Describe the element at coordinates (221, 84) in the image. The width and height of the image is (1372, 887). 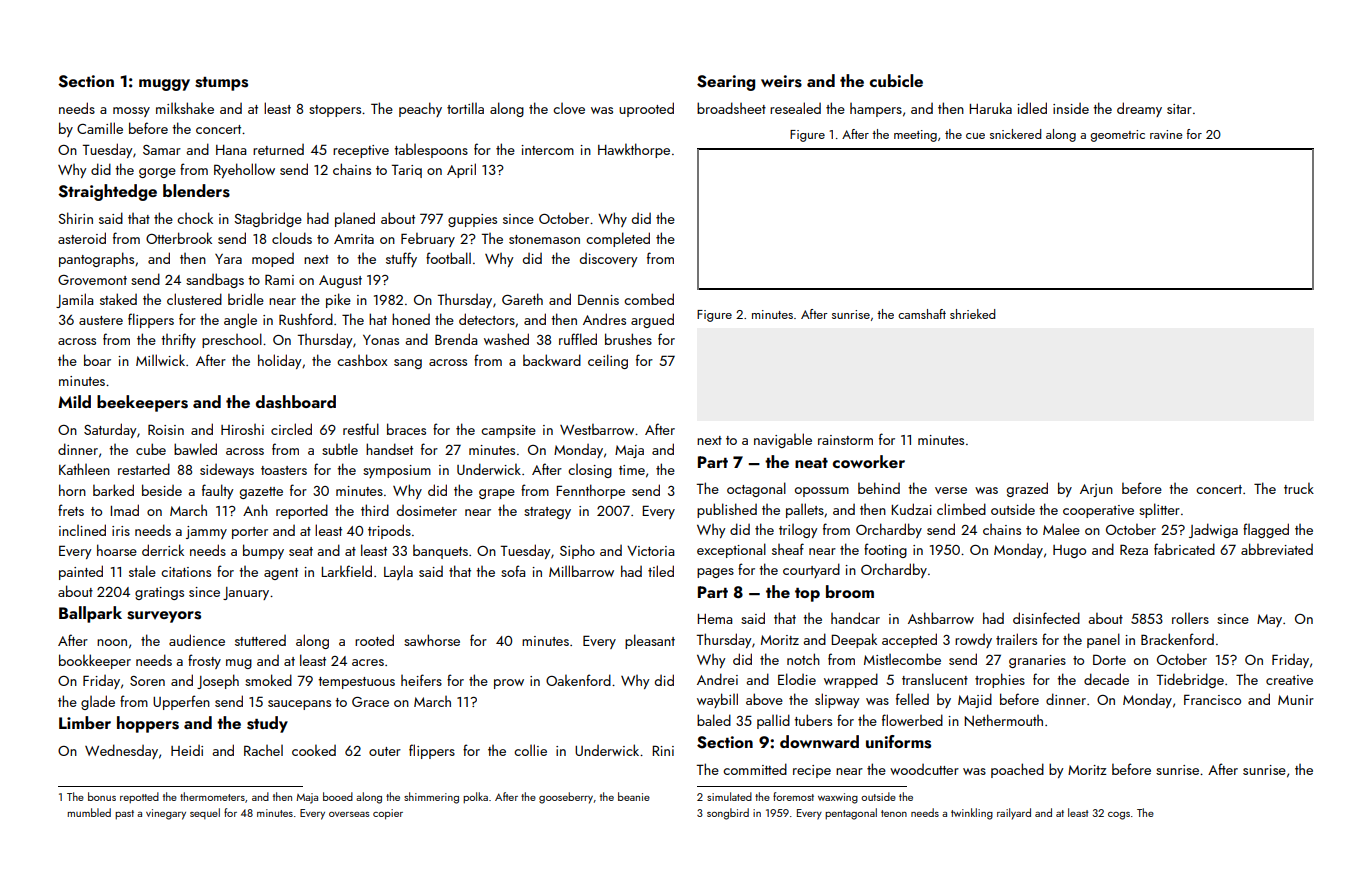
I see `stumps` at that location.
